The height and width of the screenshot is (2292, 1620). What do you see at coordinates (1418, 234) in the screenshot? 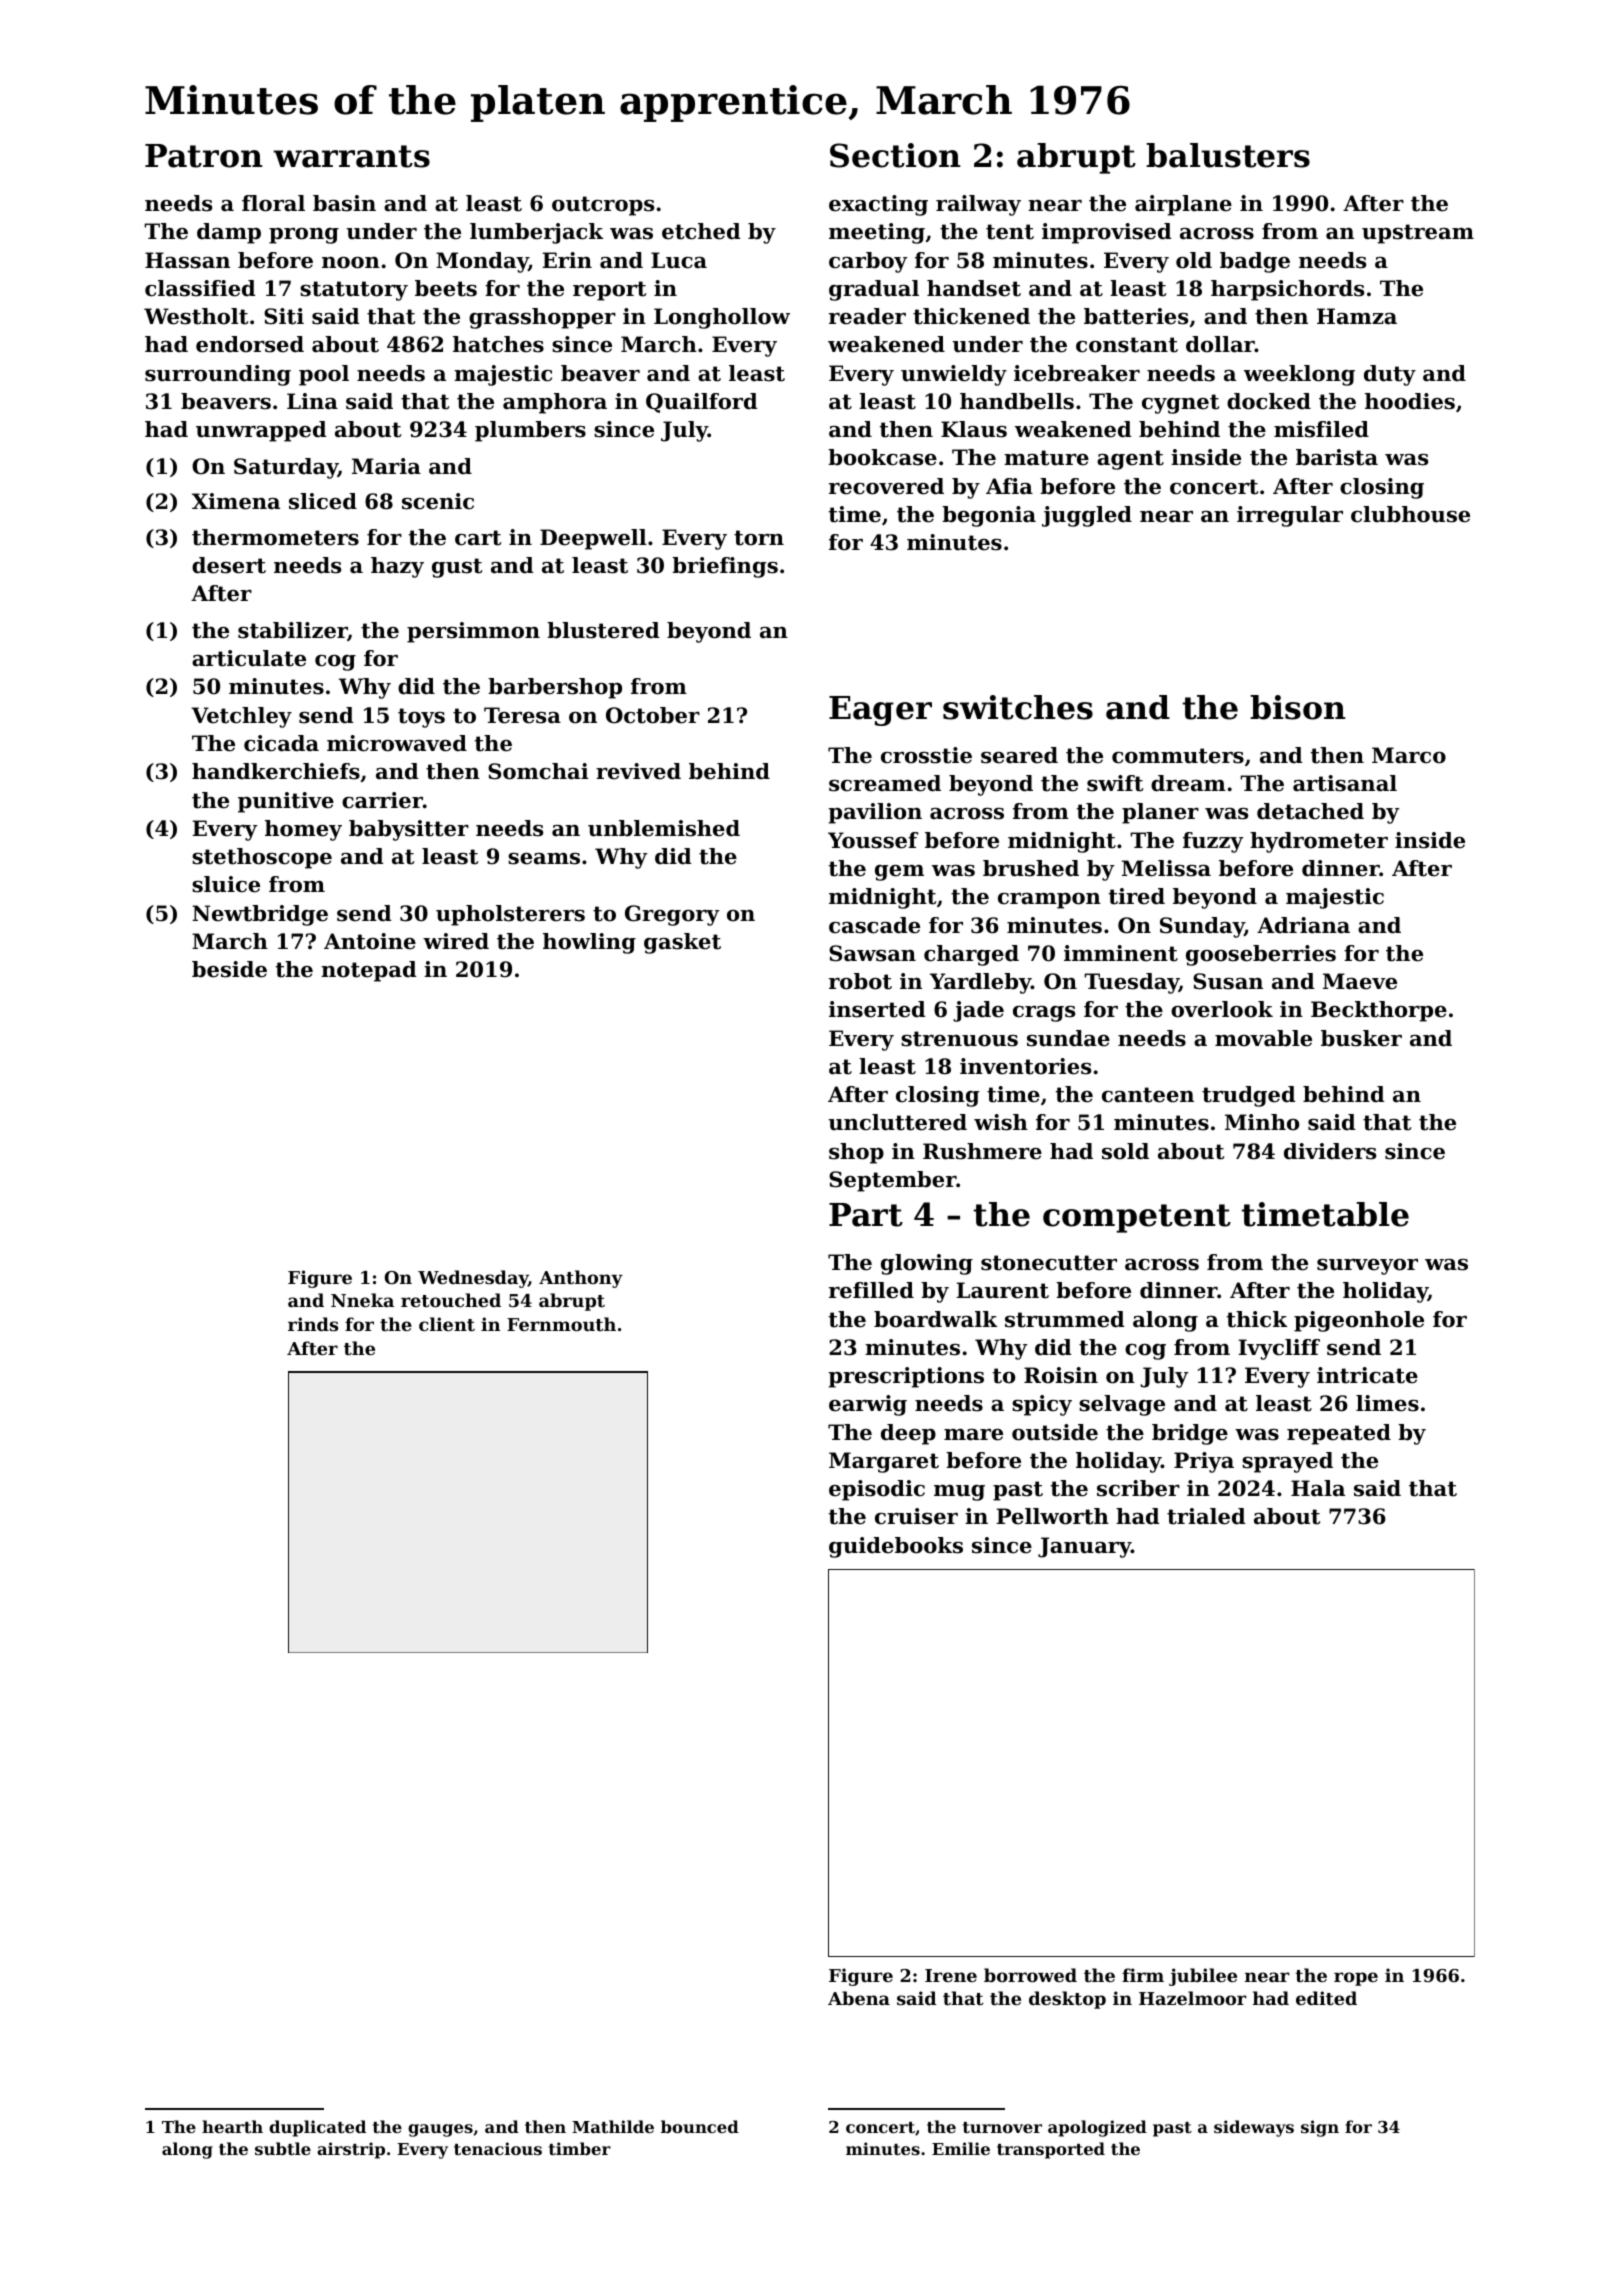
I see `upstream` at bounding box center [1418, 234].
